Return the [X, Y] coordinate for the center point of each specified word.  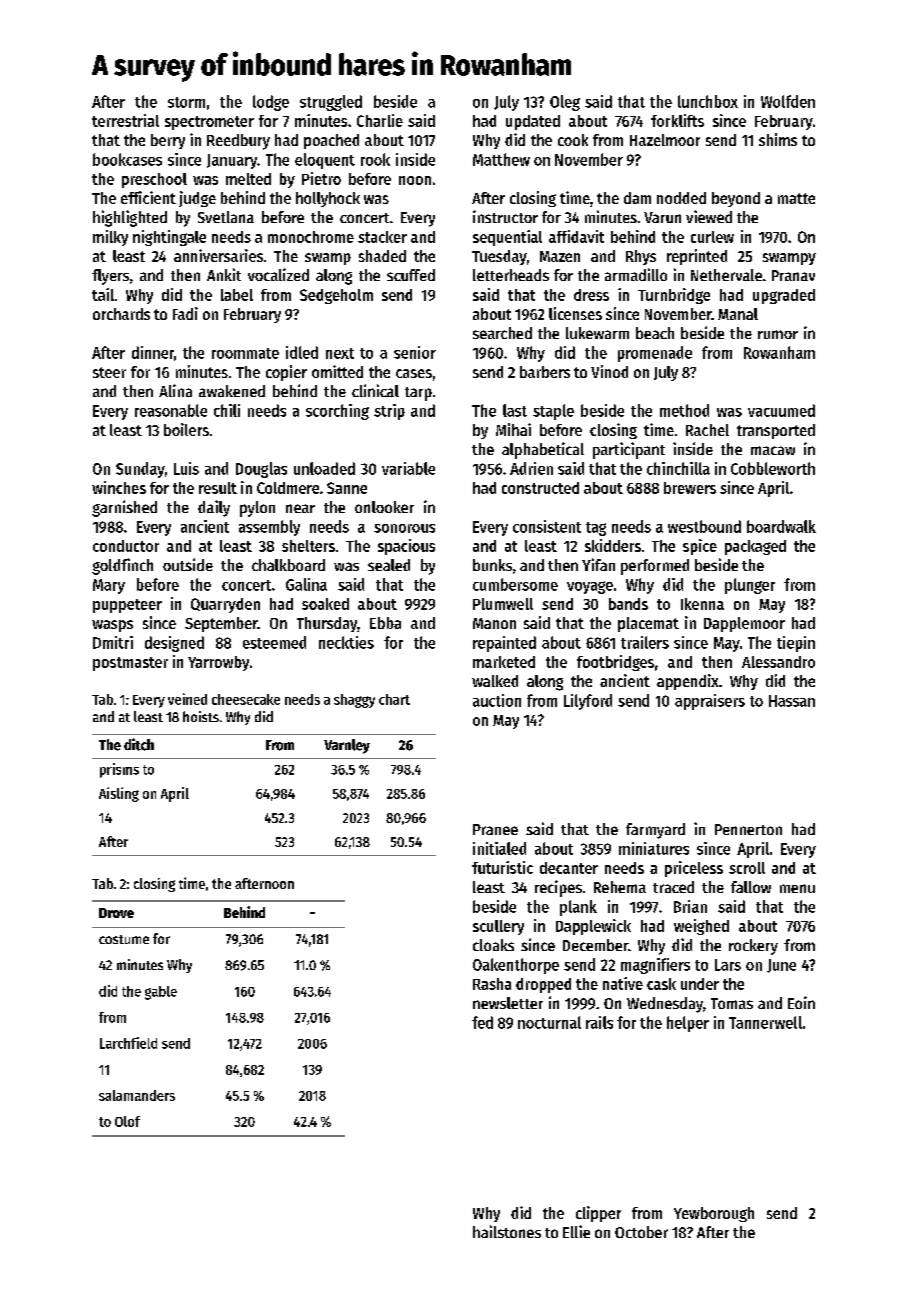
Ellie [576, 1231]
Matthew [501, 159]
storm [186, 102]
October [641, 1232]
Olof [127, 1121]
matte [796, 198]
